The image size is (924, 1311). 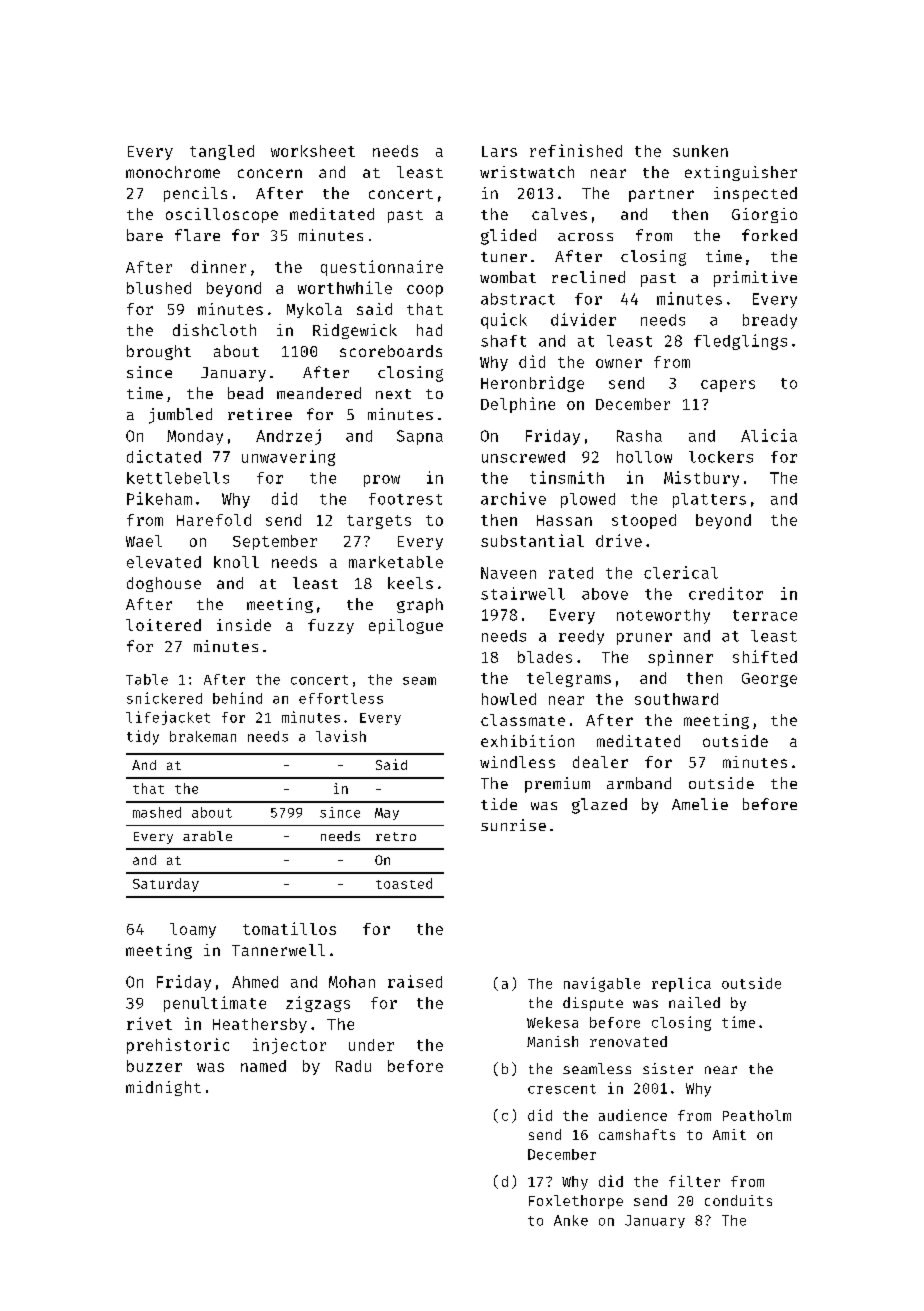 What do you see at coordinates (163, 1088) in the screenshot?
I see `midnight` at bounding box center [163, 1088].
